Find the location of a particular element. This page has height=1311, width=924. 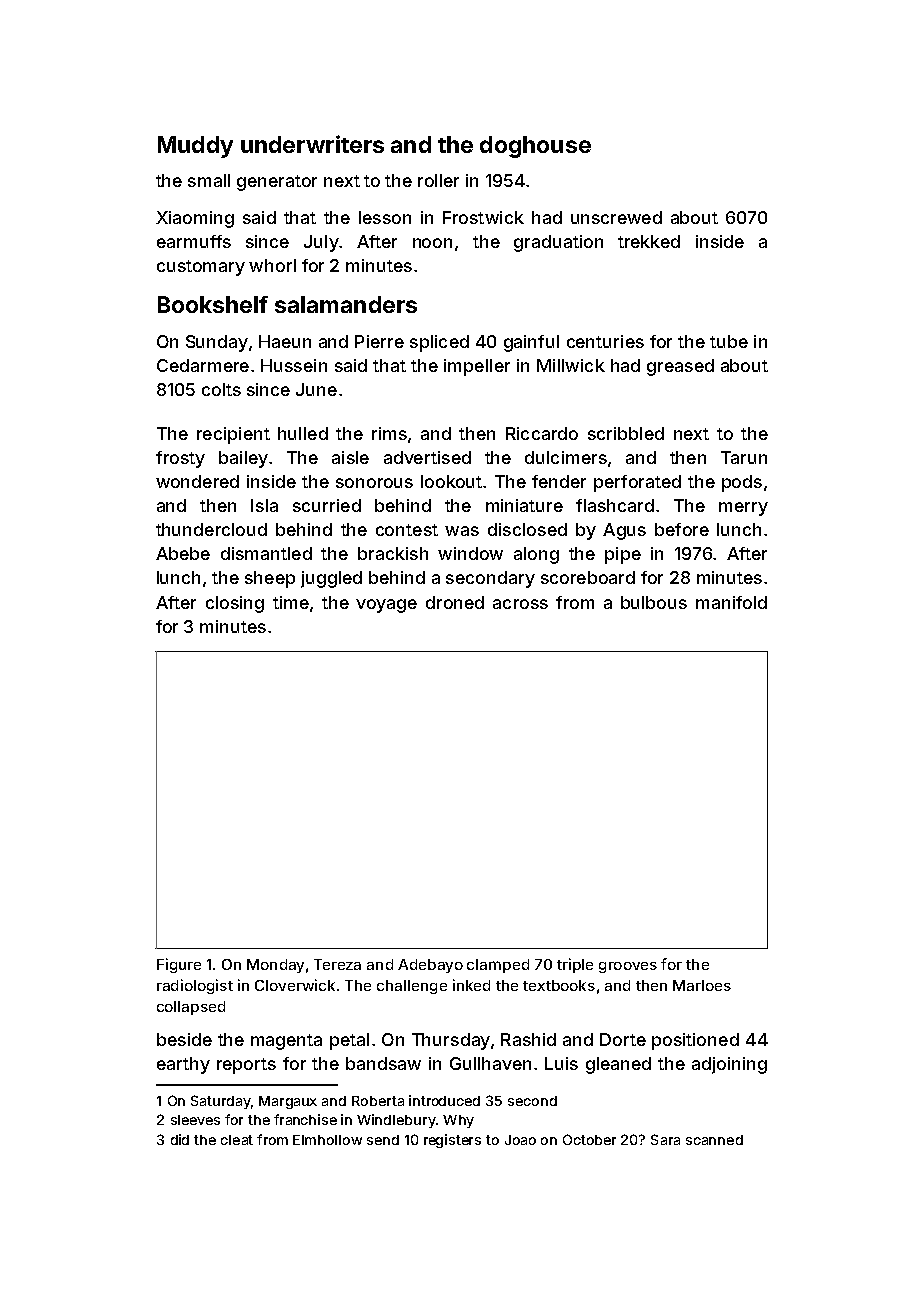

trekked is located at coordinates (649, 241).
